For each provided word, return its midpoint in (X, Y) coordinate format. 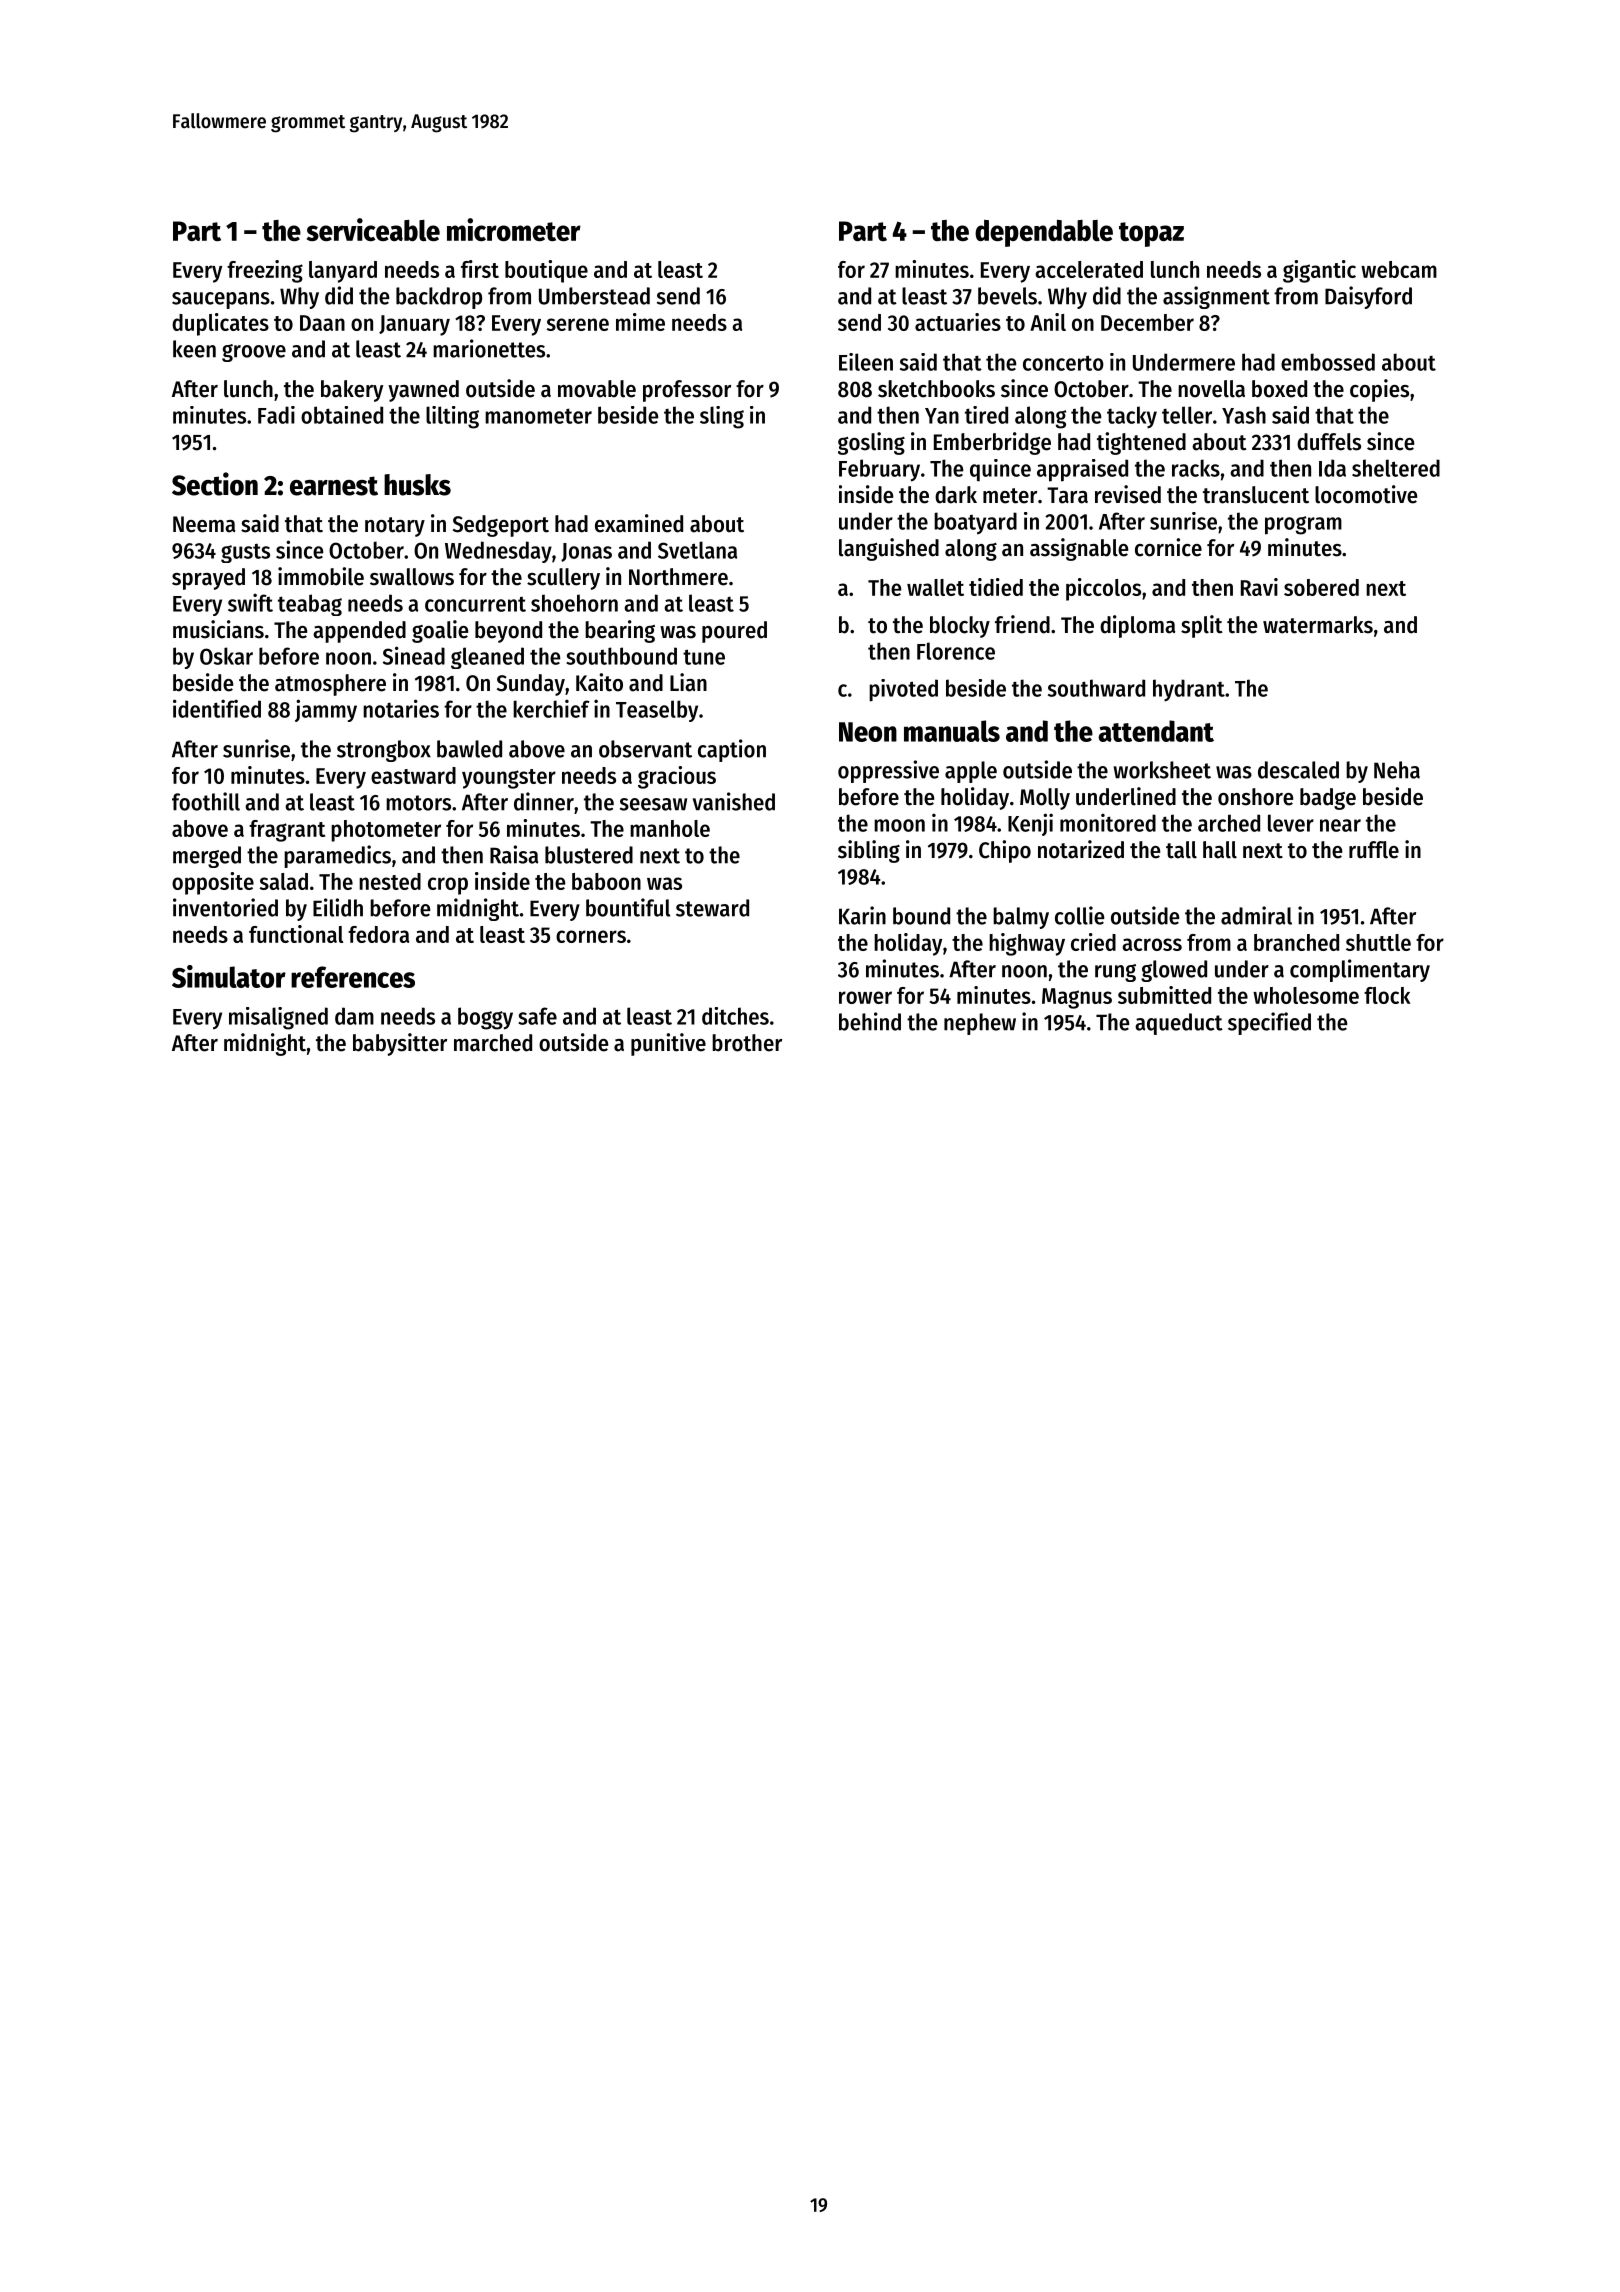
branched (1296, 942)
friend (1022, 624)
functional (296, 934)
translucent (1256, 495)
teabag (310, 605)
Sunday (531, 685)
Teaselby (657, 711)
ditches (735, 1016)
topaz (1151, 234)
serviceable (373, 229)
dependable (1044, 233)
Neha (1397, 770)
